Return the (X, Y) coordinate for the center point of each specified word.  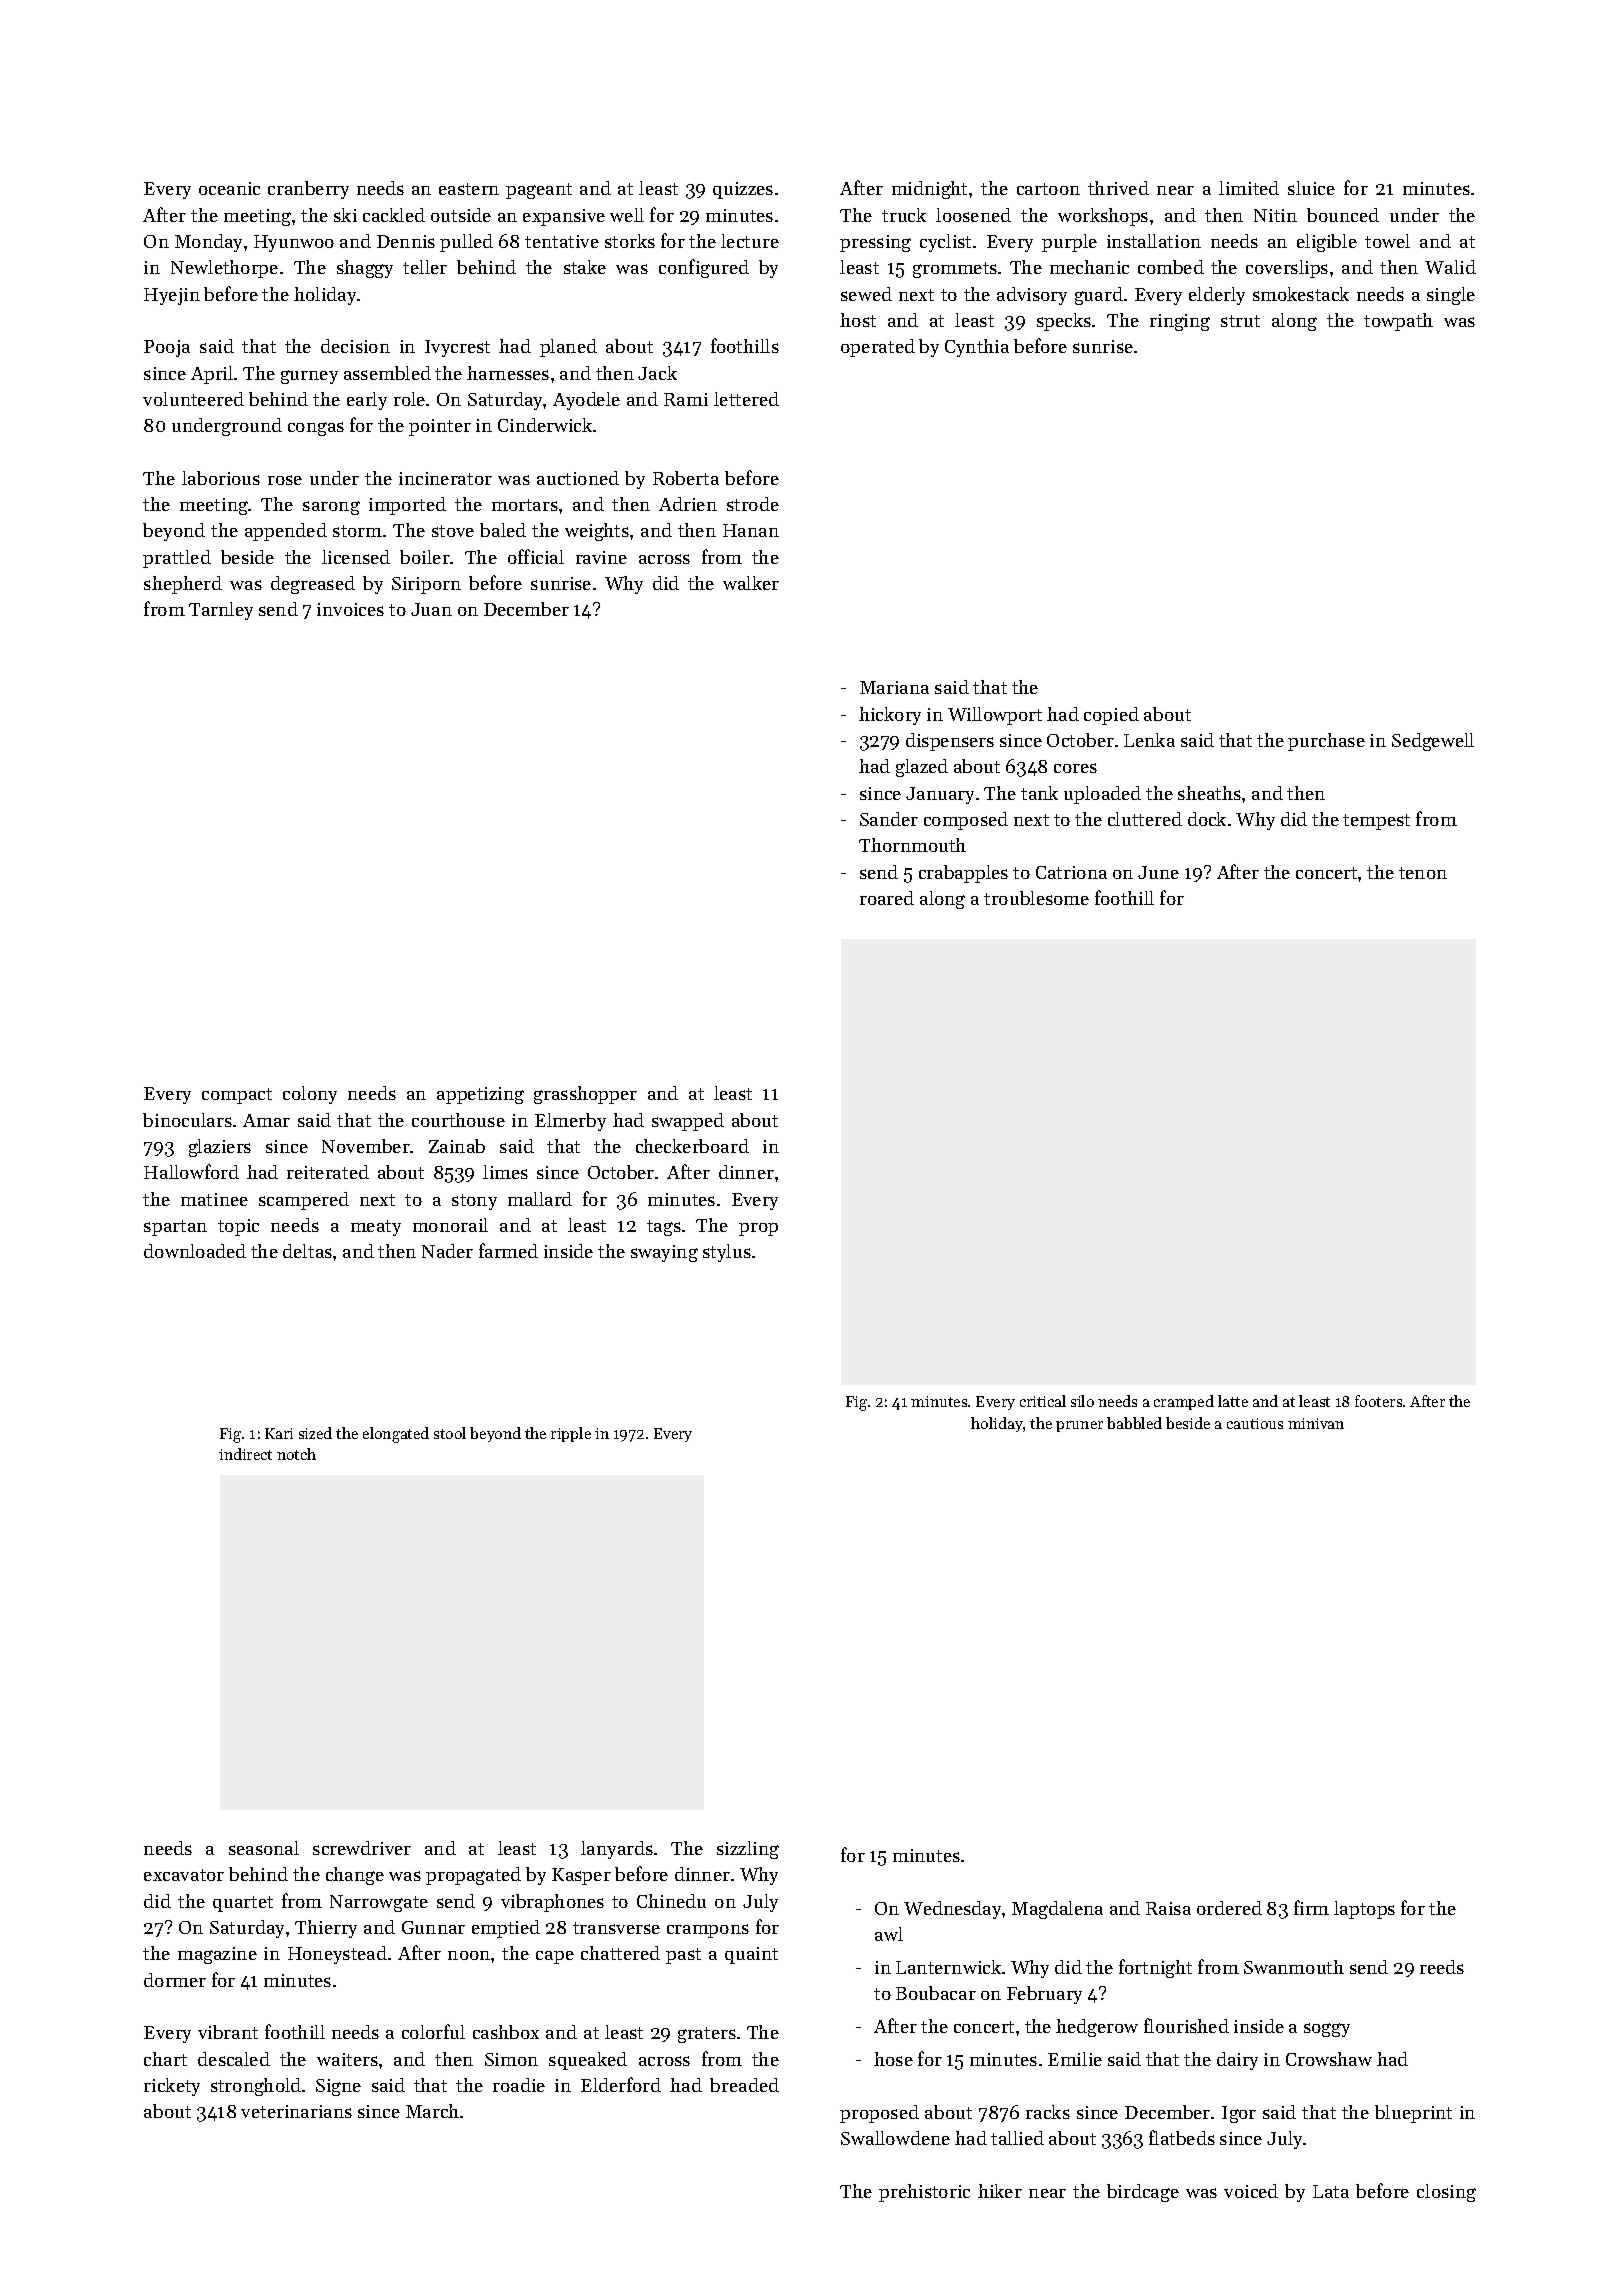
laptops (1364, 1910)
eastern (469, 189)
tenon (1423, 873)
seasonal (264, 1848)
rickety (172, 2087)
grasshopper (585, 1095)
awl (889, 1934)
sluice (1311, 188)
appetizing (480, 1095)
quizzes (743, 190)
